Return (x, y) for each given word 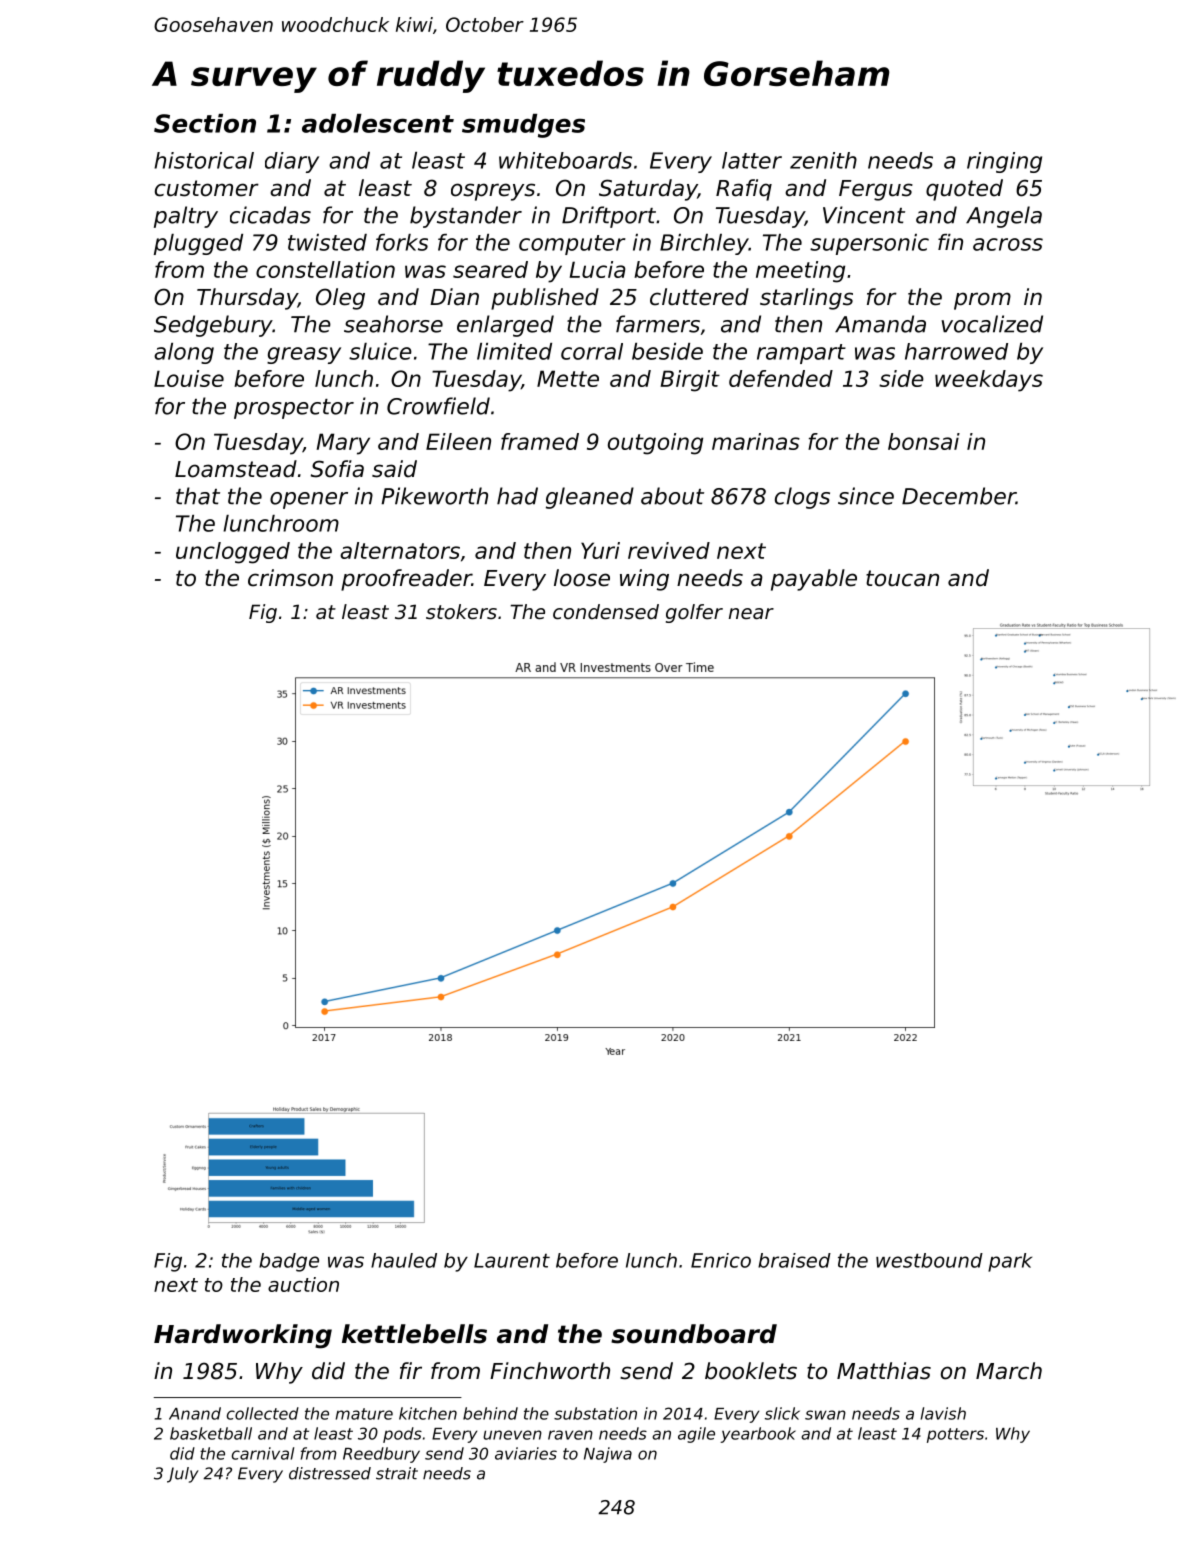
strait (397, 1473)
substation (595, 1413)
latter (752, 160)
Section (205, 123)
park (1010, 1262)
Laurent (512, 1260)
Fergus (876, 190)
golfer (694, 613)
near (751, 614)
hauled (404, 1260)
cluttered (699, 297)
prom (982, 301)
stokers (461, 612)
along (184, 353)
